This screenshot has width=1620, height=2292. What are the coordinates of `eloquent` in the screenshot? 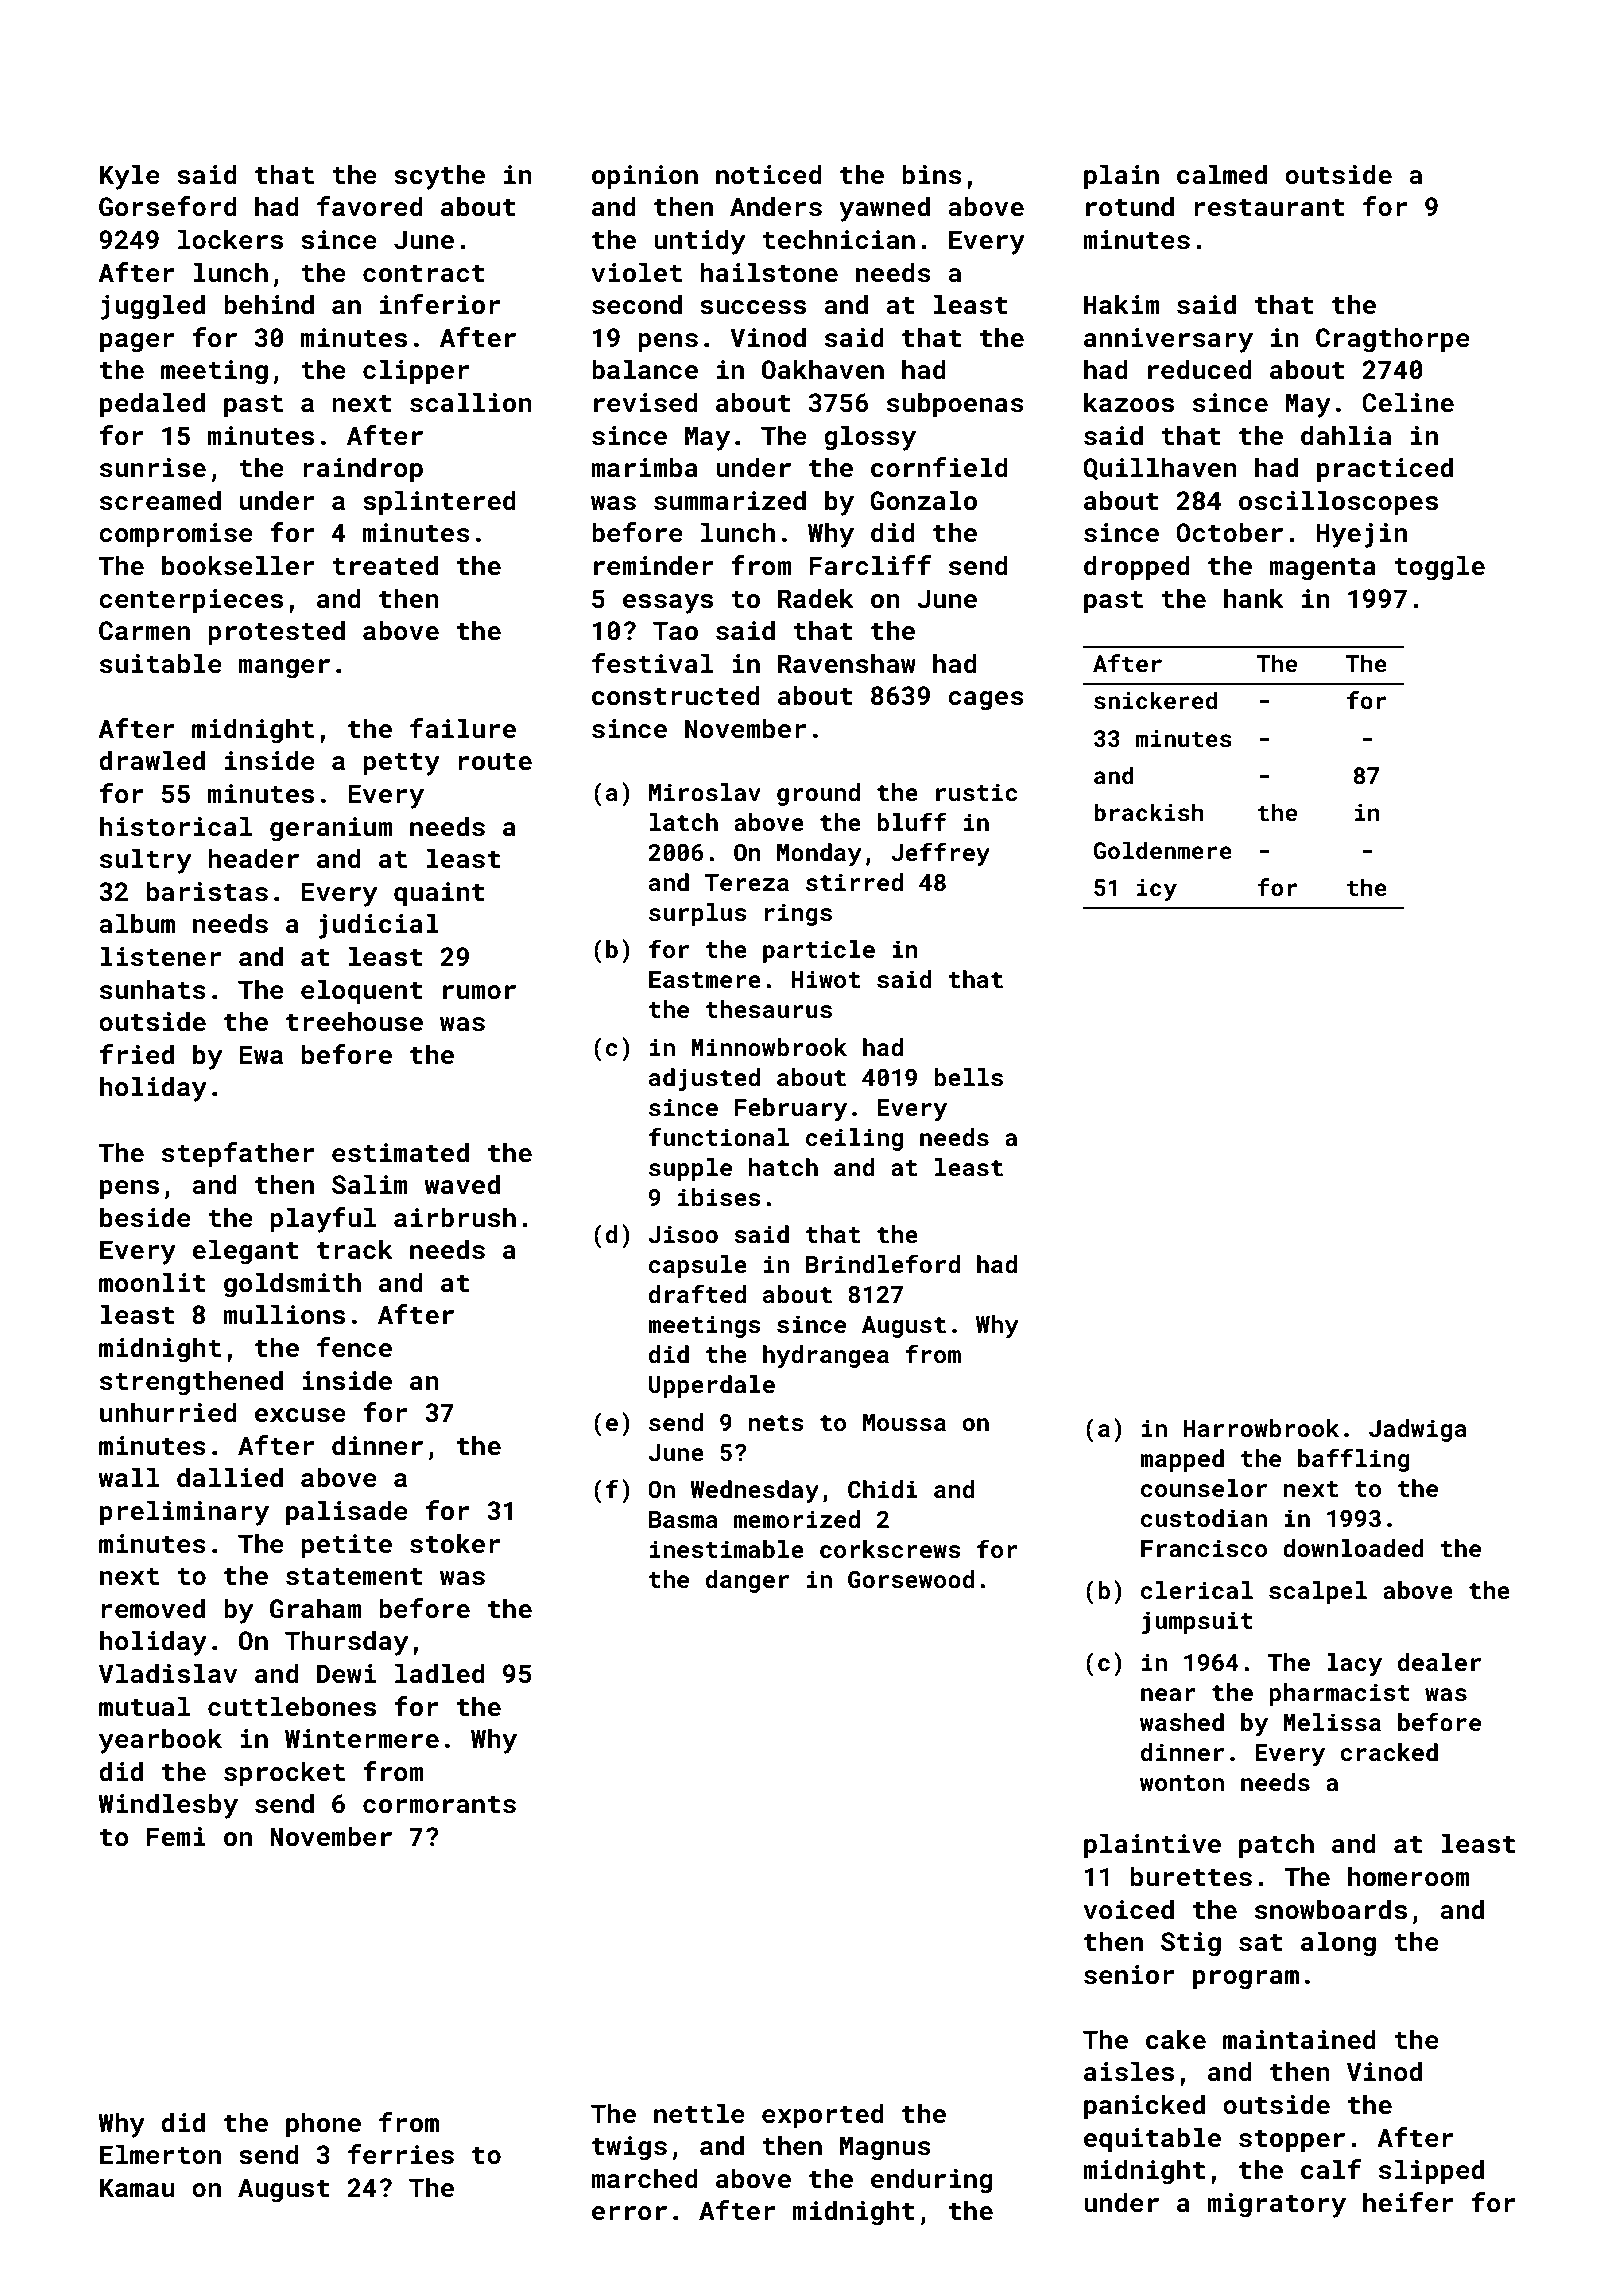 It's located at (362, 992).
